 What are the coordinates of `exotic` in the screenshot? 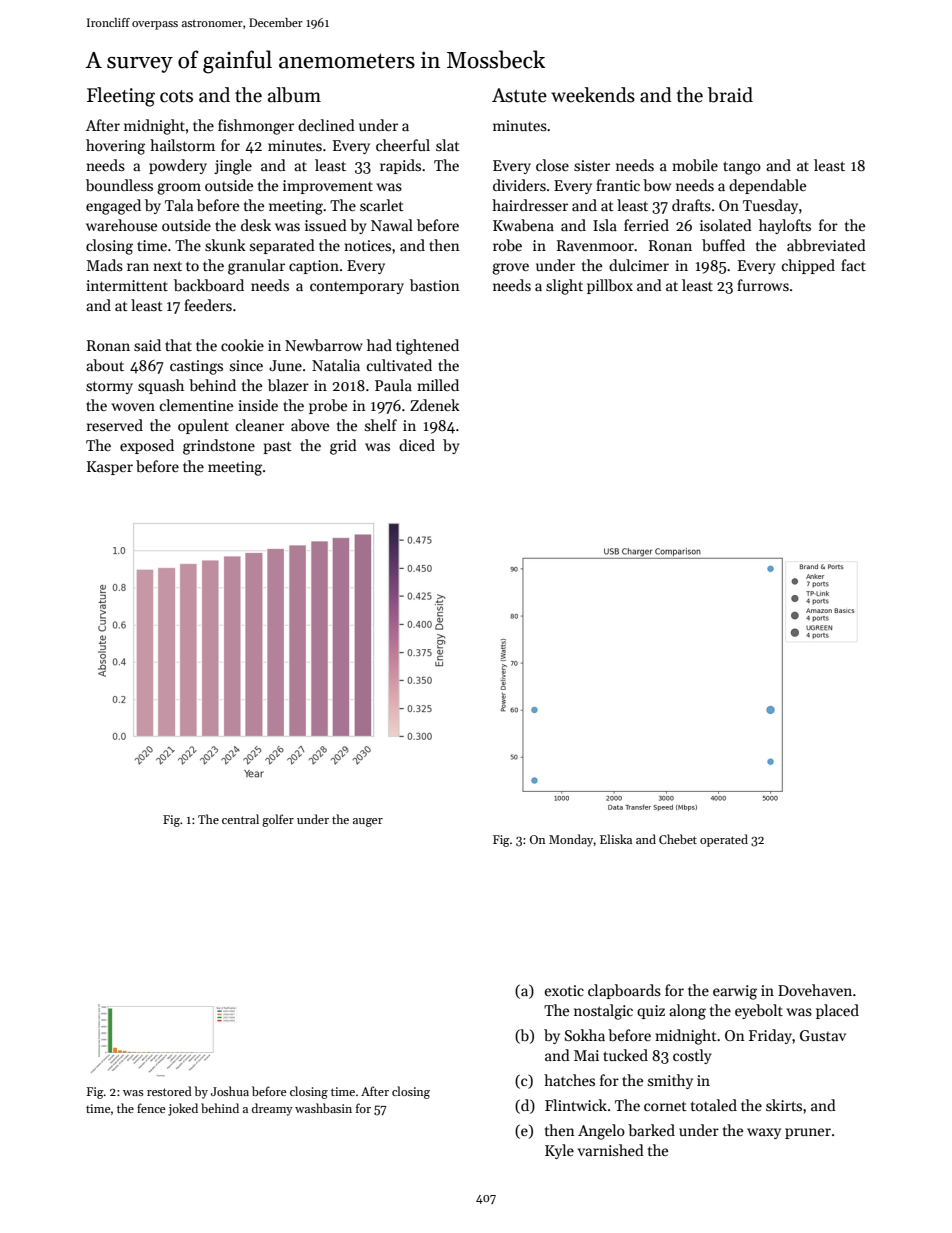 It's located at (564, 990).
